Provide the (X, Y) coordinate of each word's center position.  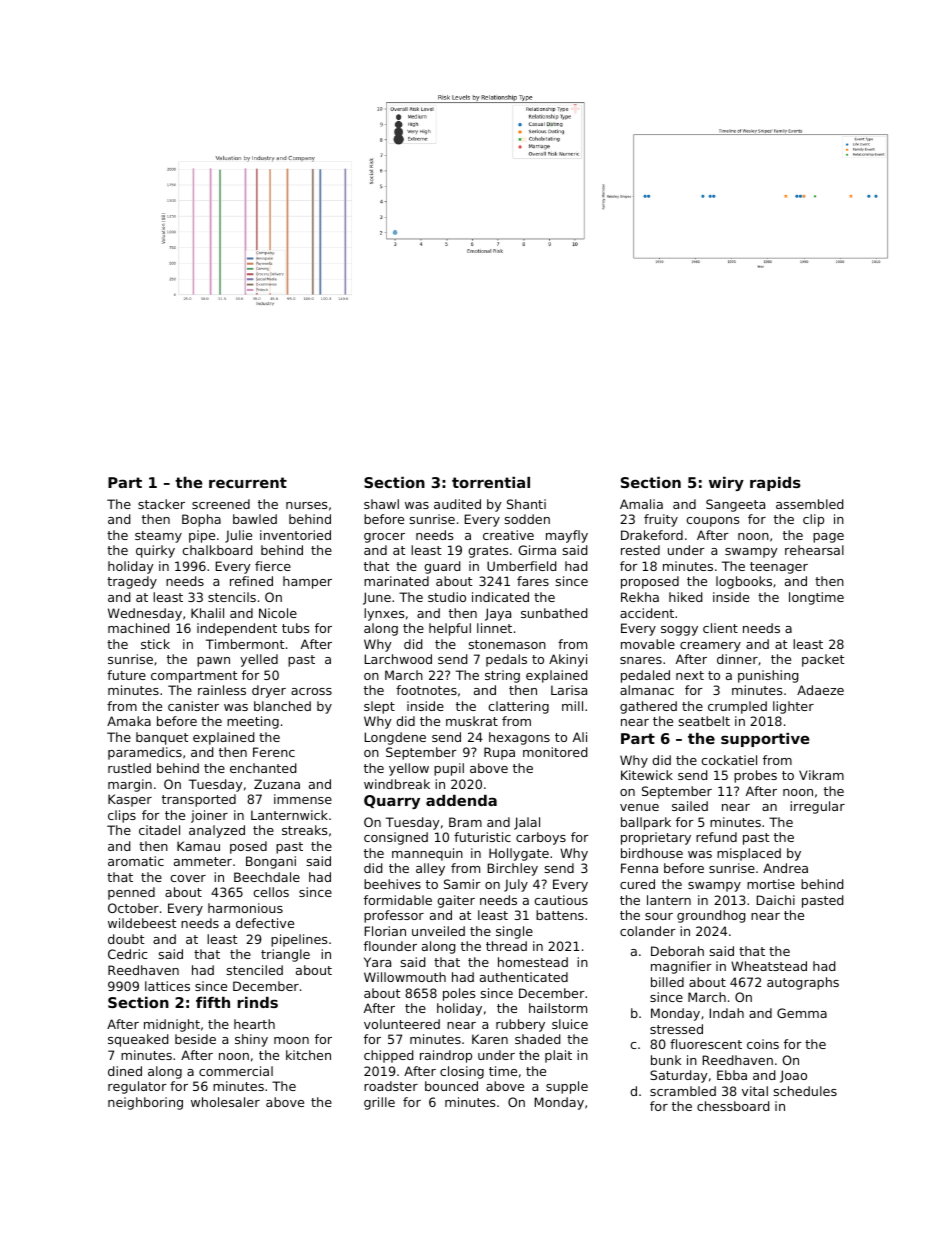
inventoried (295, 535)
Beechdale (267, 877)
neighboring (145, 1103)
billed (667, 982)
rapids (775, 484)
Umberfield (521, 566)
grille (379, 1103)
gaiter (456, 901)
